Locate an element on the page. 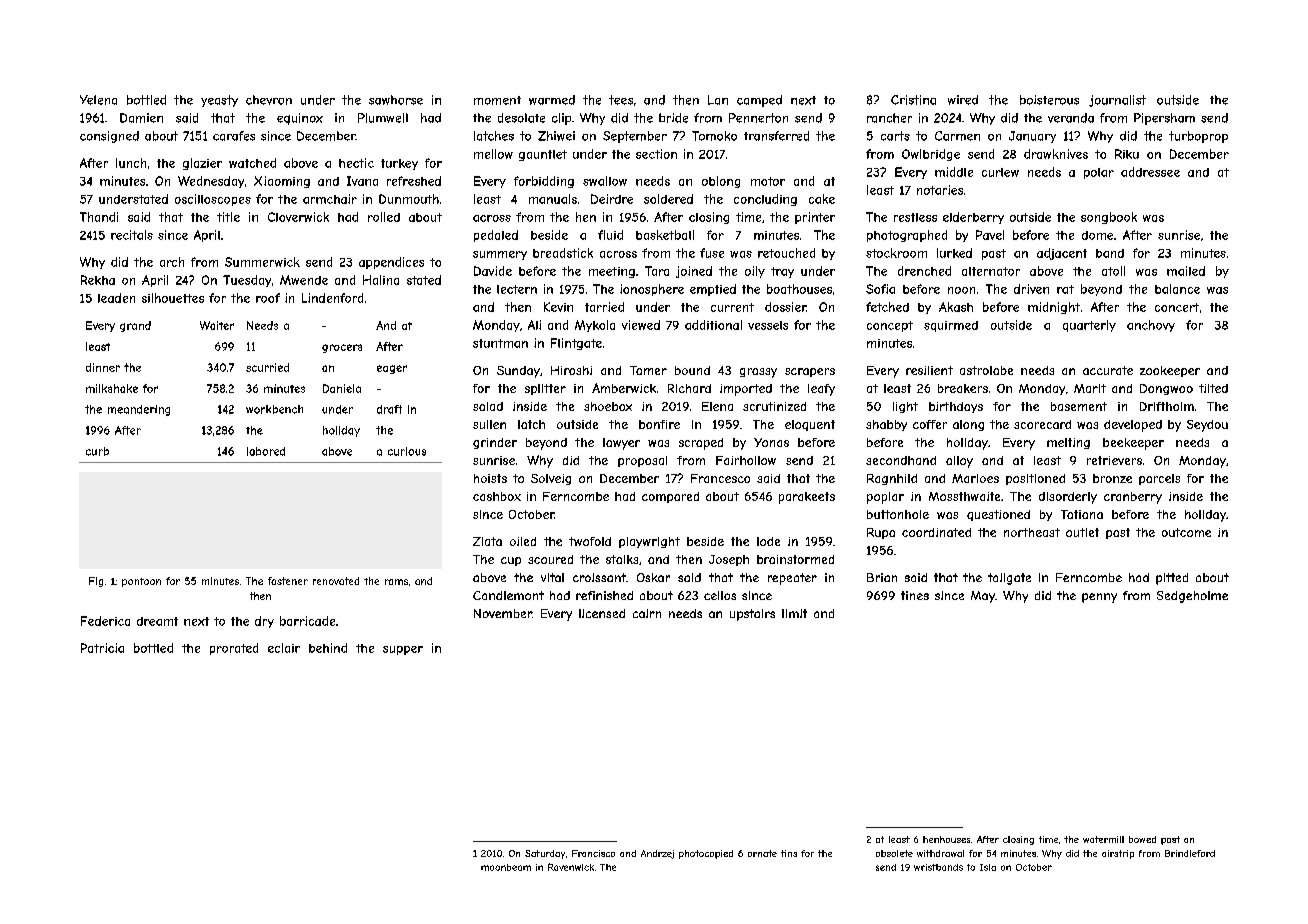 The height and width of the document is (924, 1308). Thandi is located at coordinates (99, 217).
